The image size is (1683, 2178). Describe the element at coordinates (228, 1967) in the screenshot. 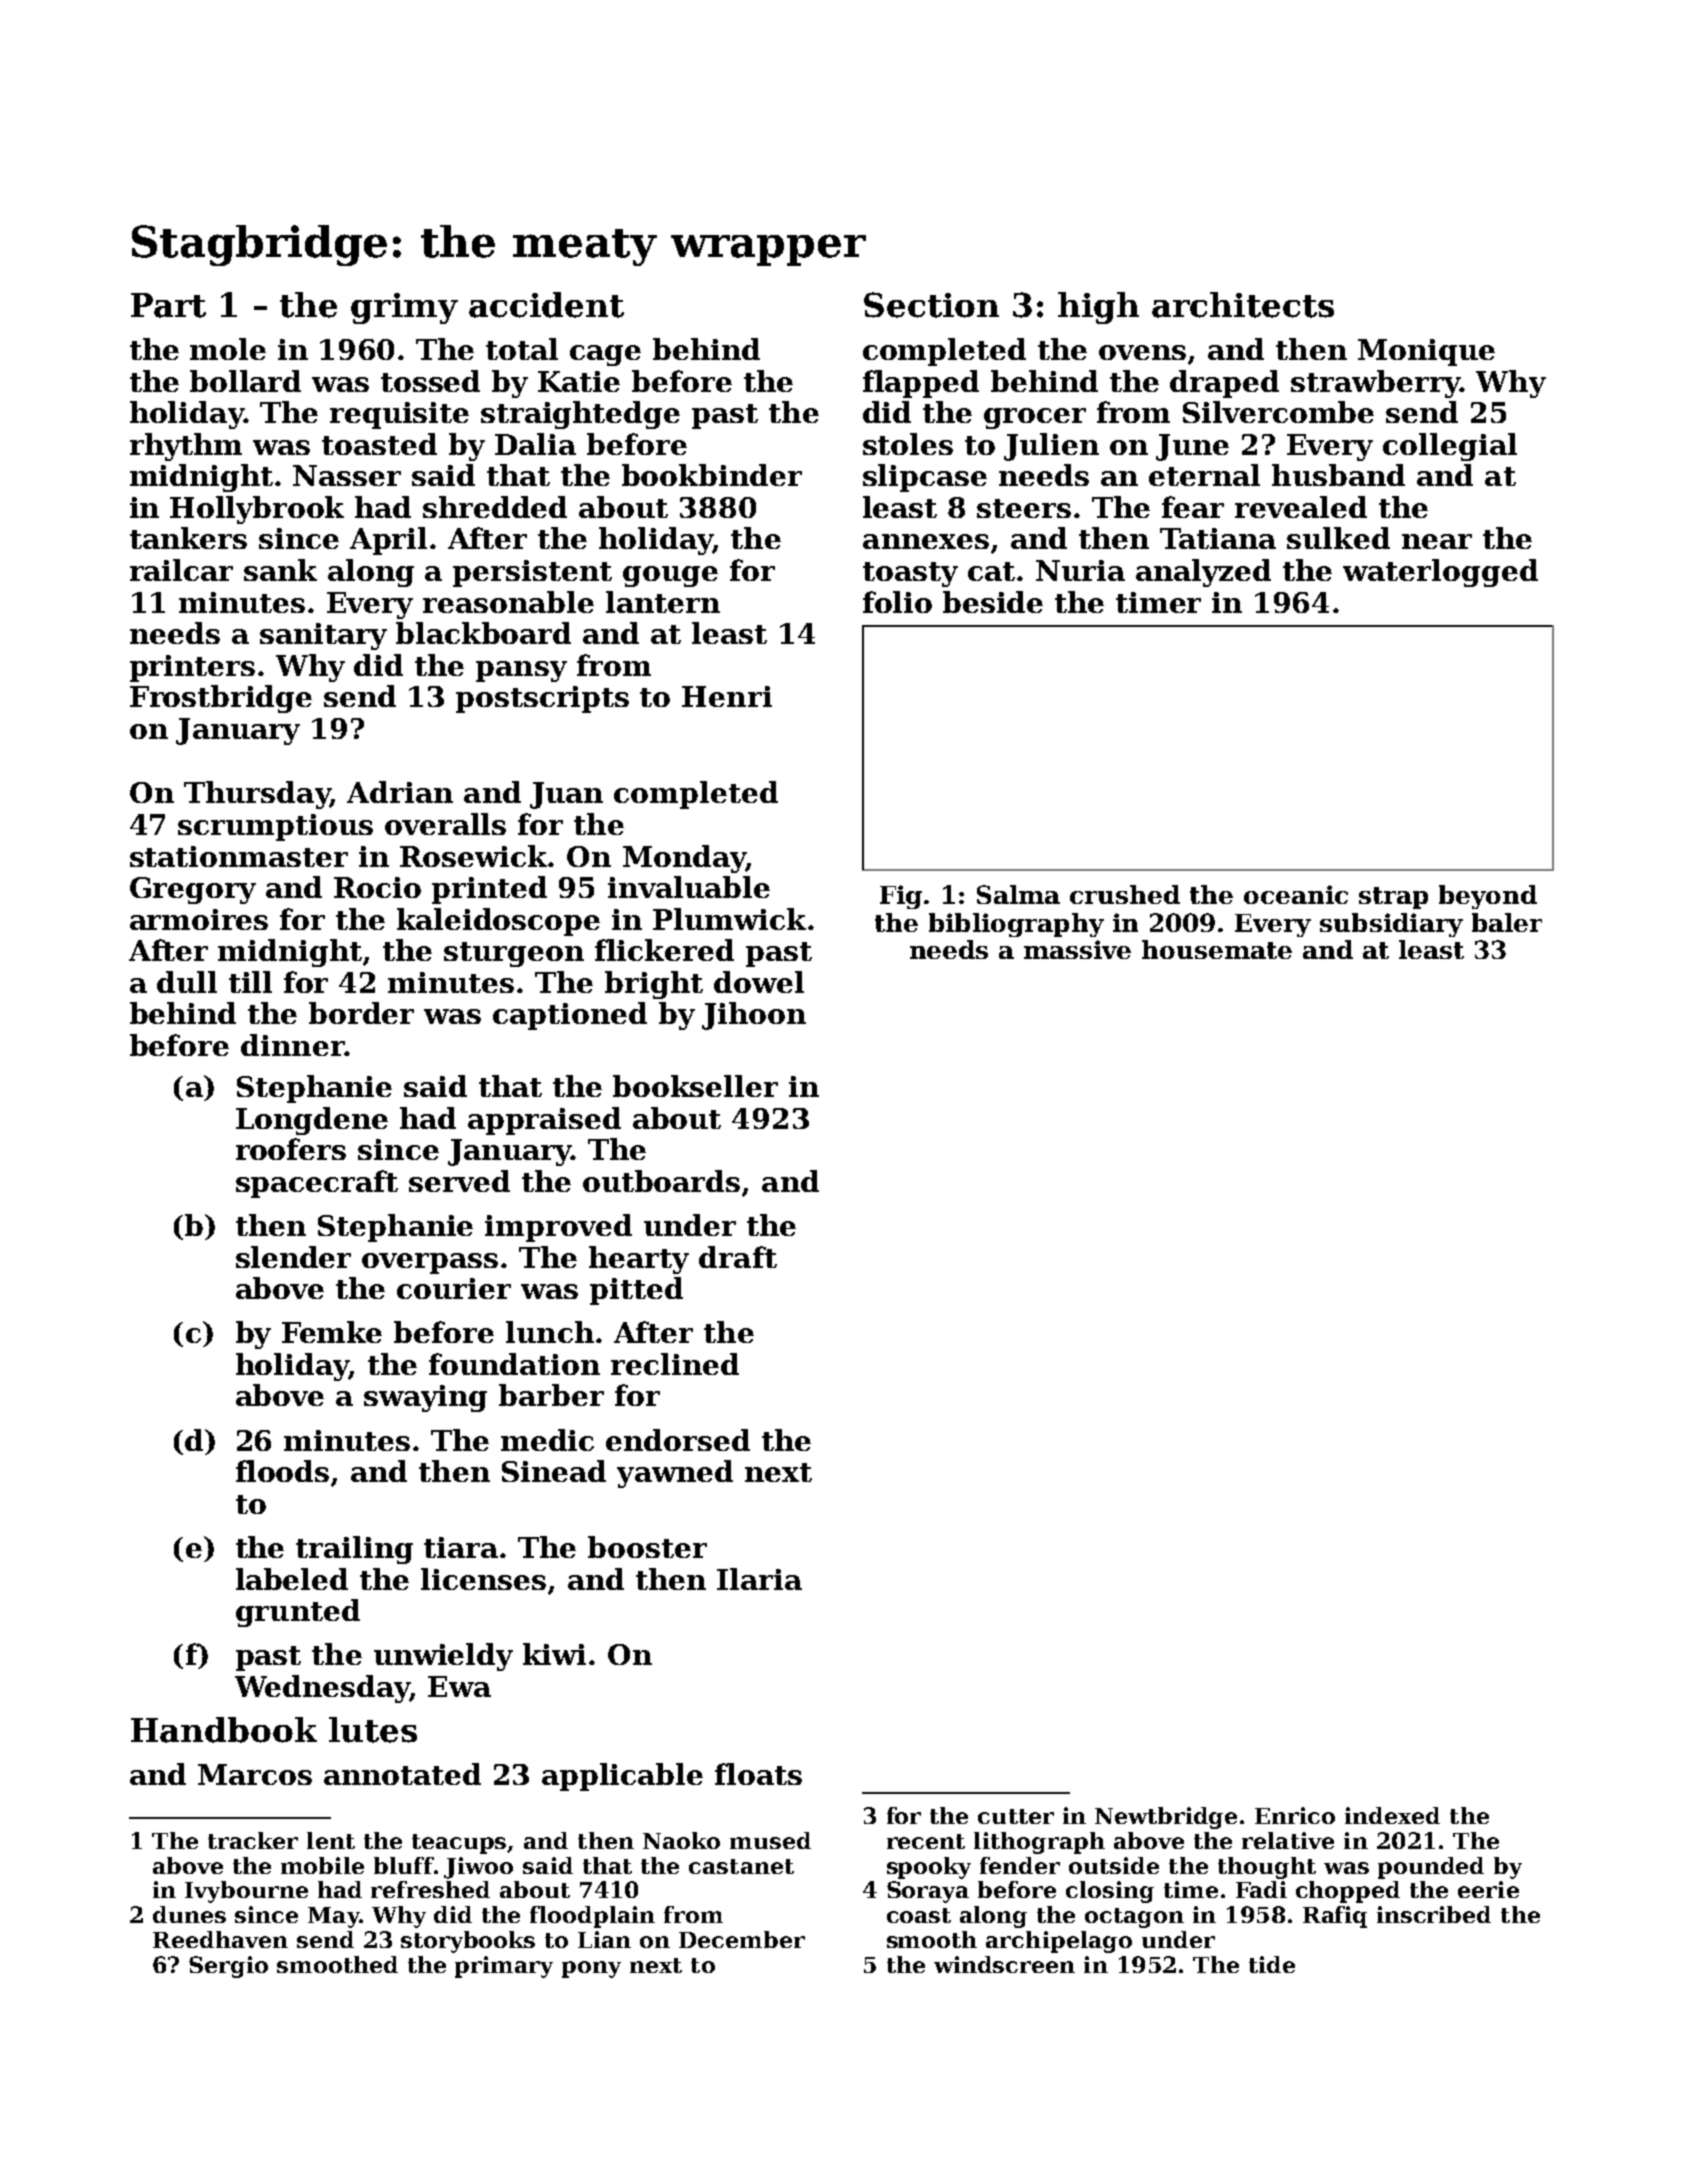

I see `Sergio` at that location.
